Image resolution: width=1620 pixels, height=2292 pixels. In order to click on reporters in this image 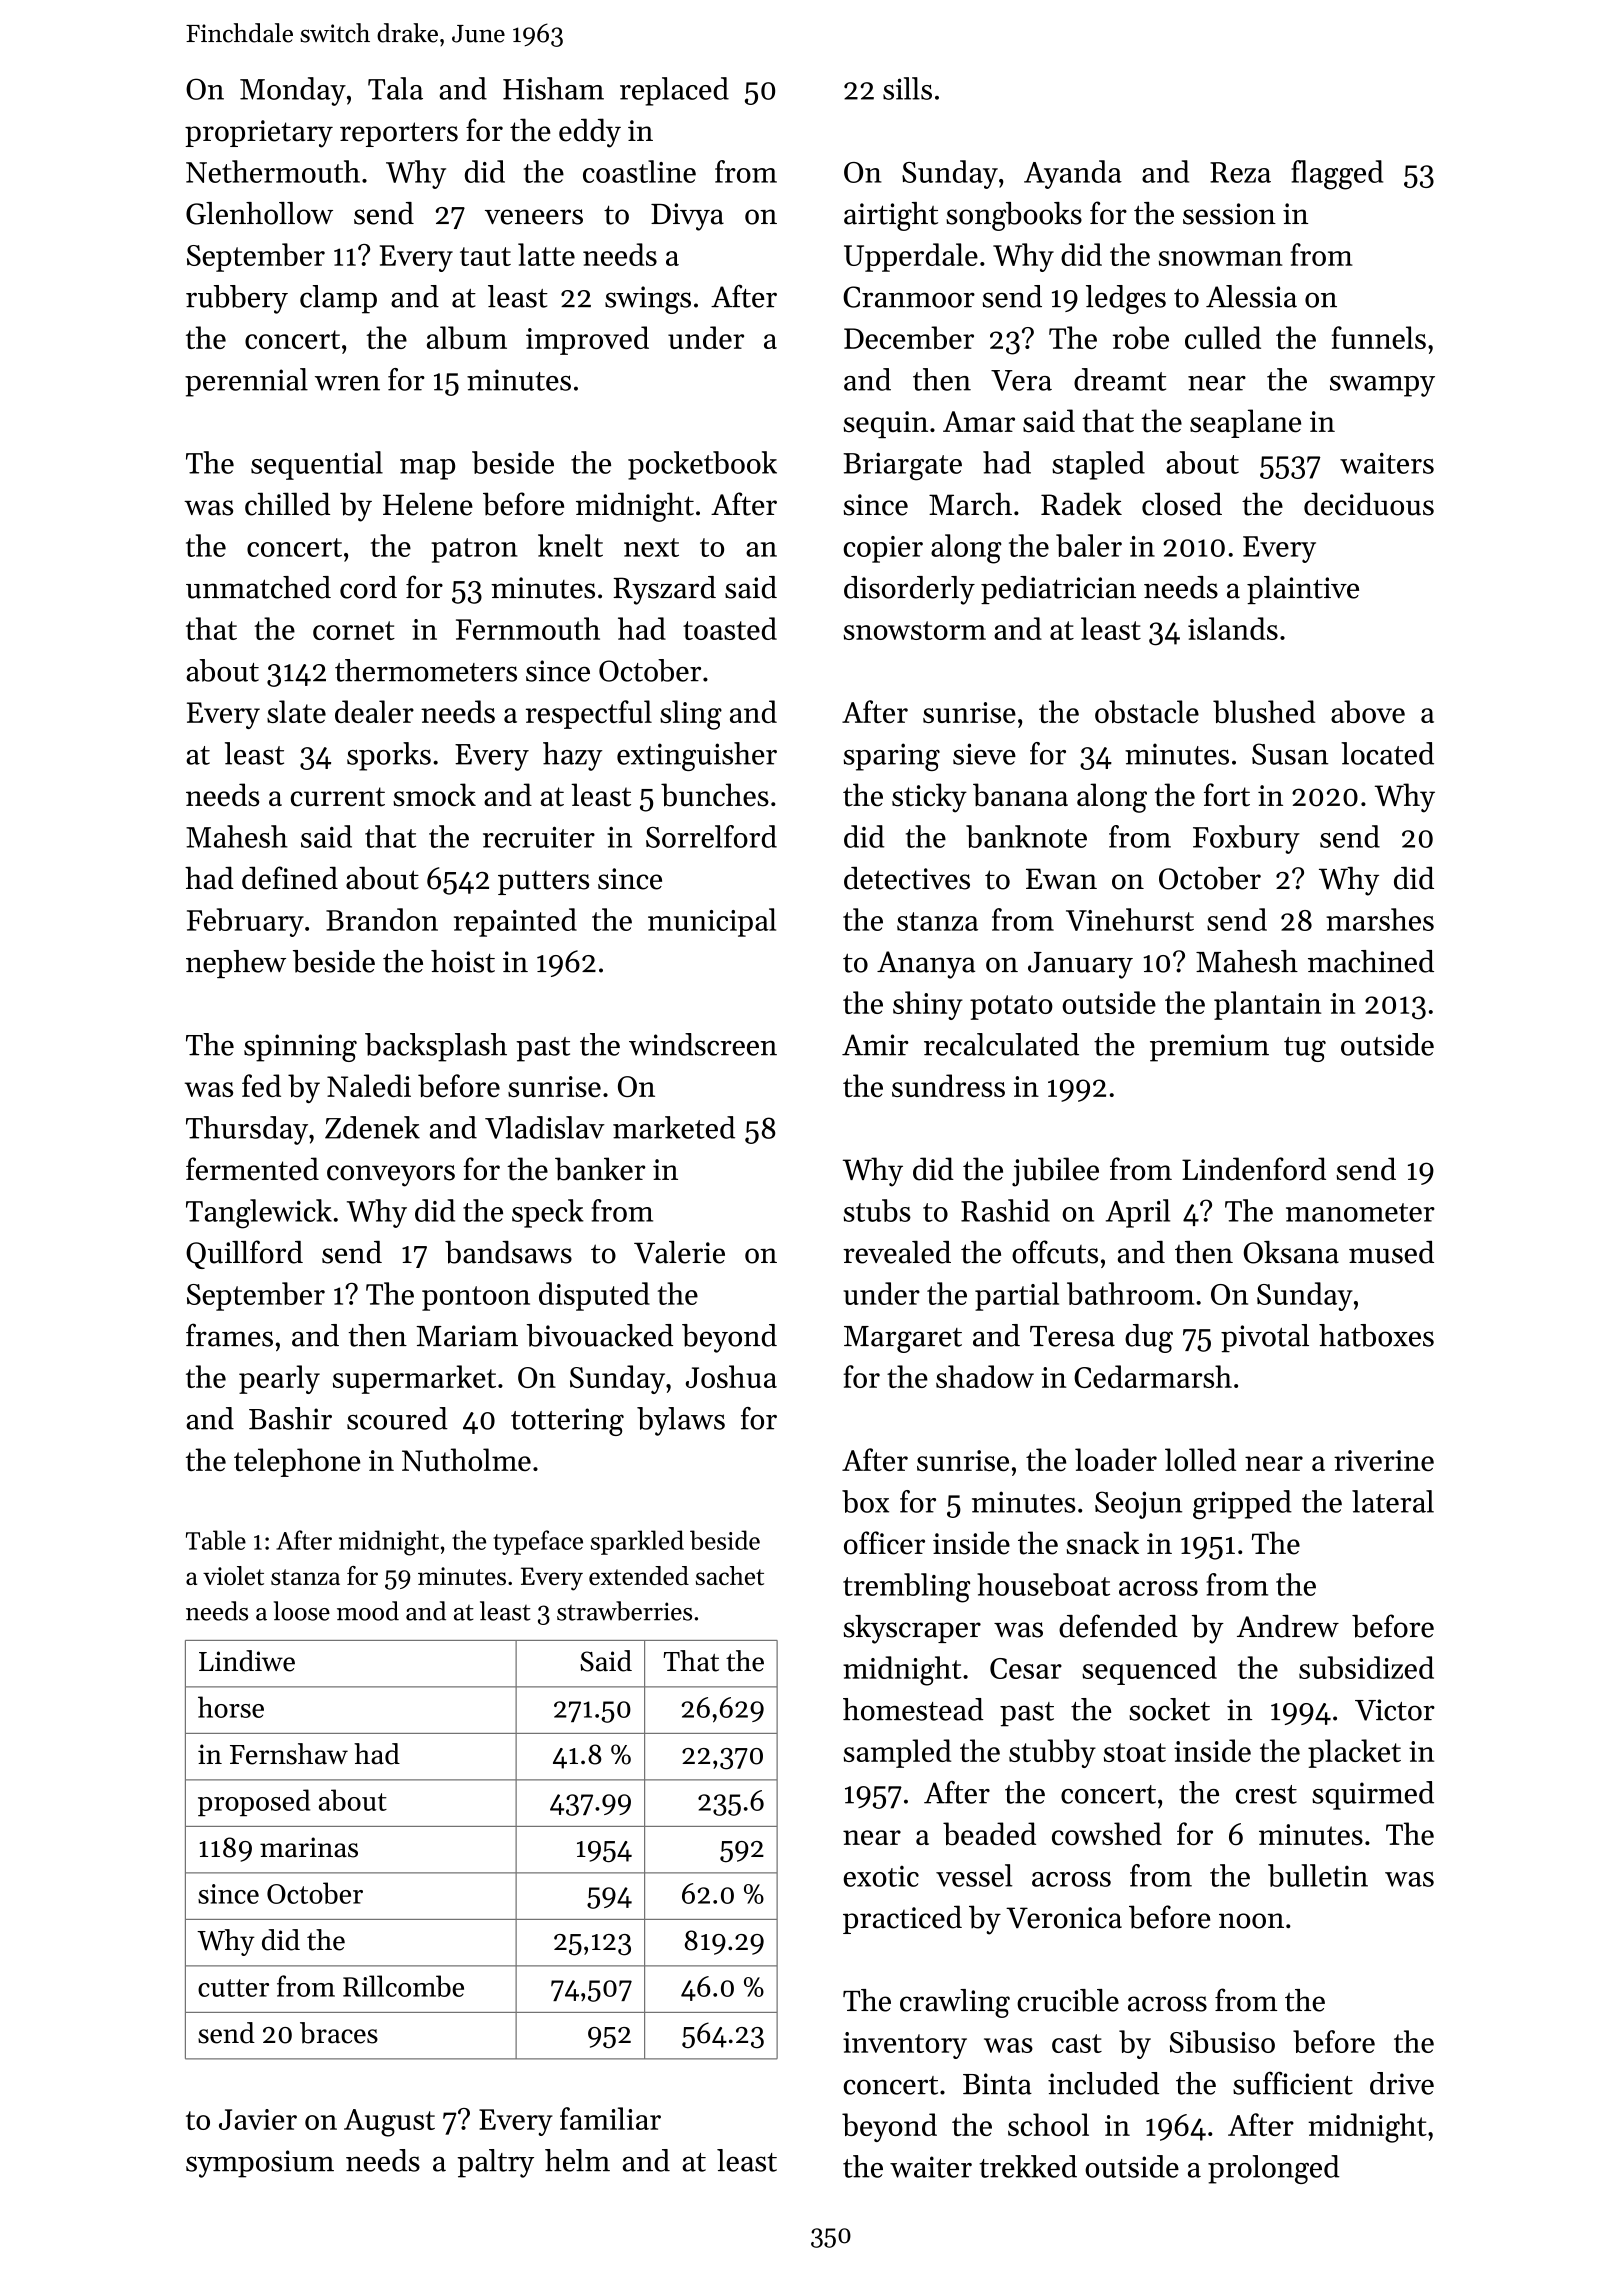, I will do `click(399, 134)`.
